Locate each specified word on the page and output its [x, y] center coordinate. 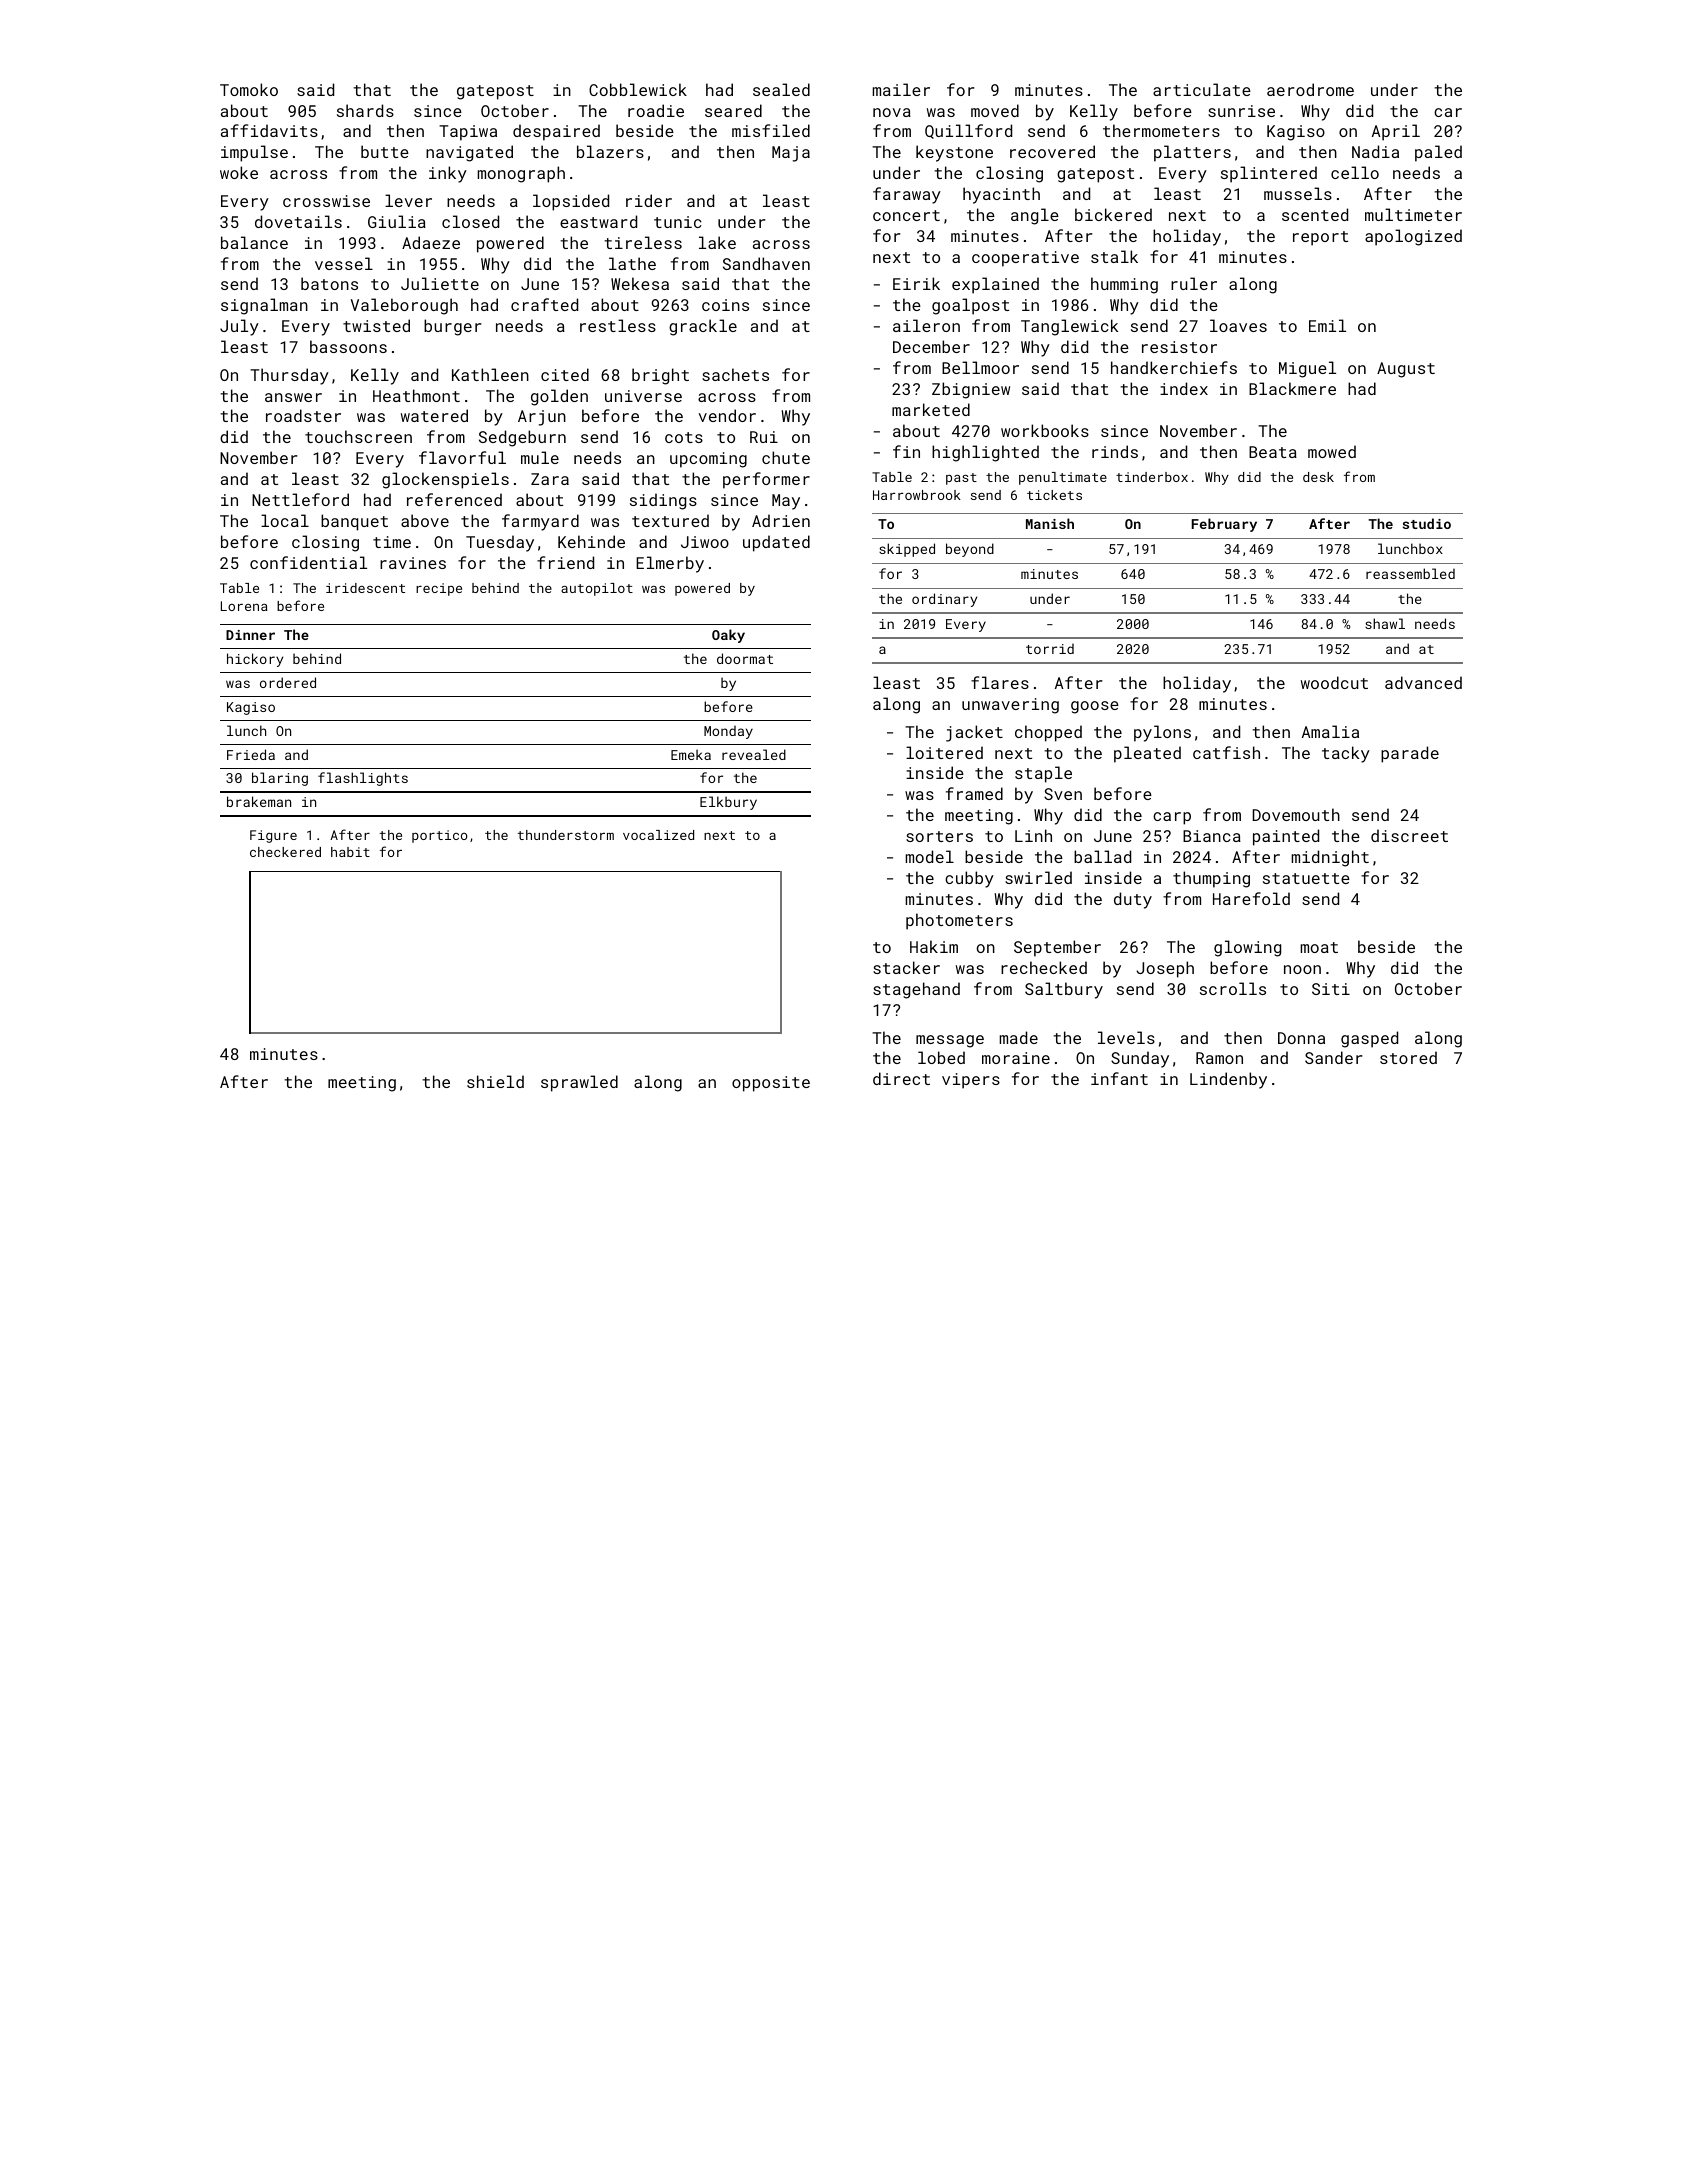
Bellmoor [980, 367]
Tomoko [249, 89]
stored [1408, 1057]
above [425, 520]
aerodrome [1310, 89]
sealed [781, 89]
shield [495, 1081]
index [1184, 388]
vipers [971, 1081]
